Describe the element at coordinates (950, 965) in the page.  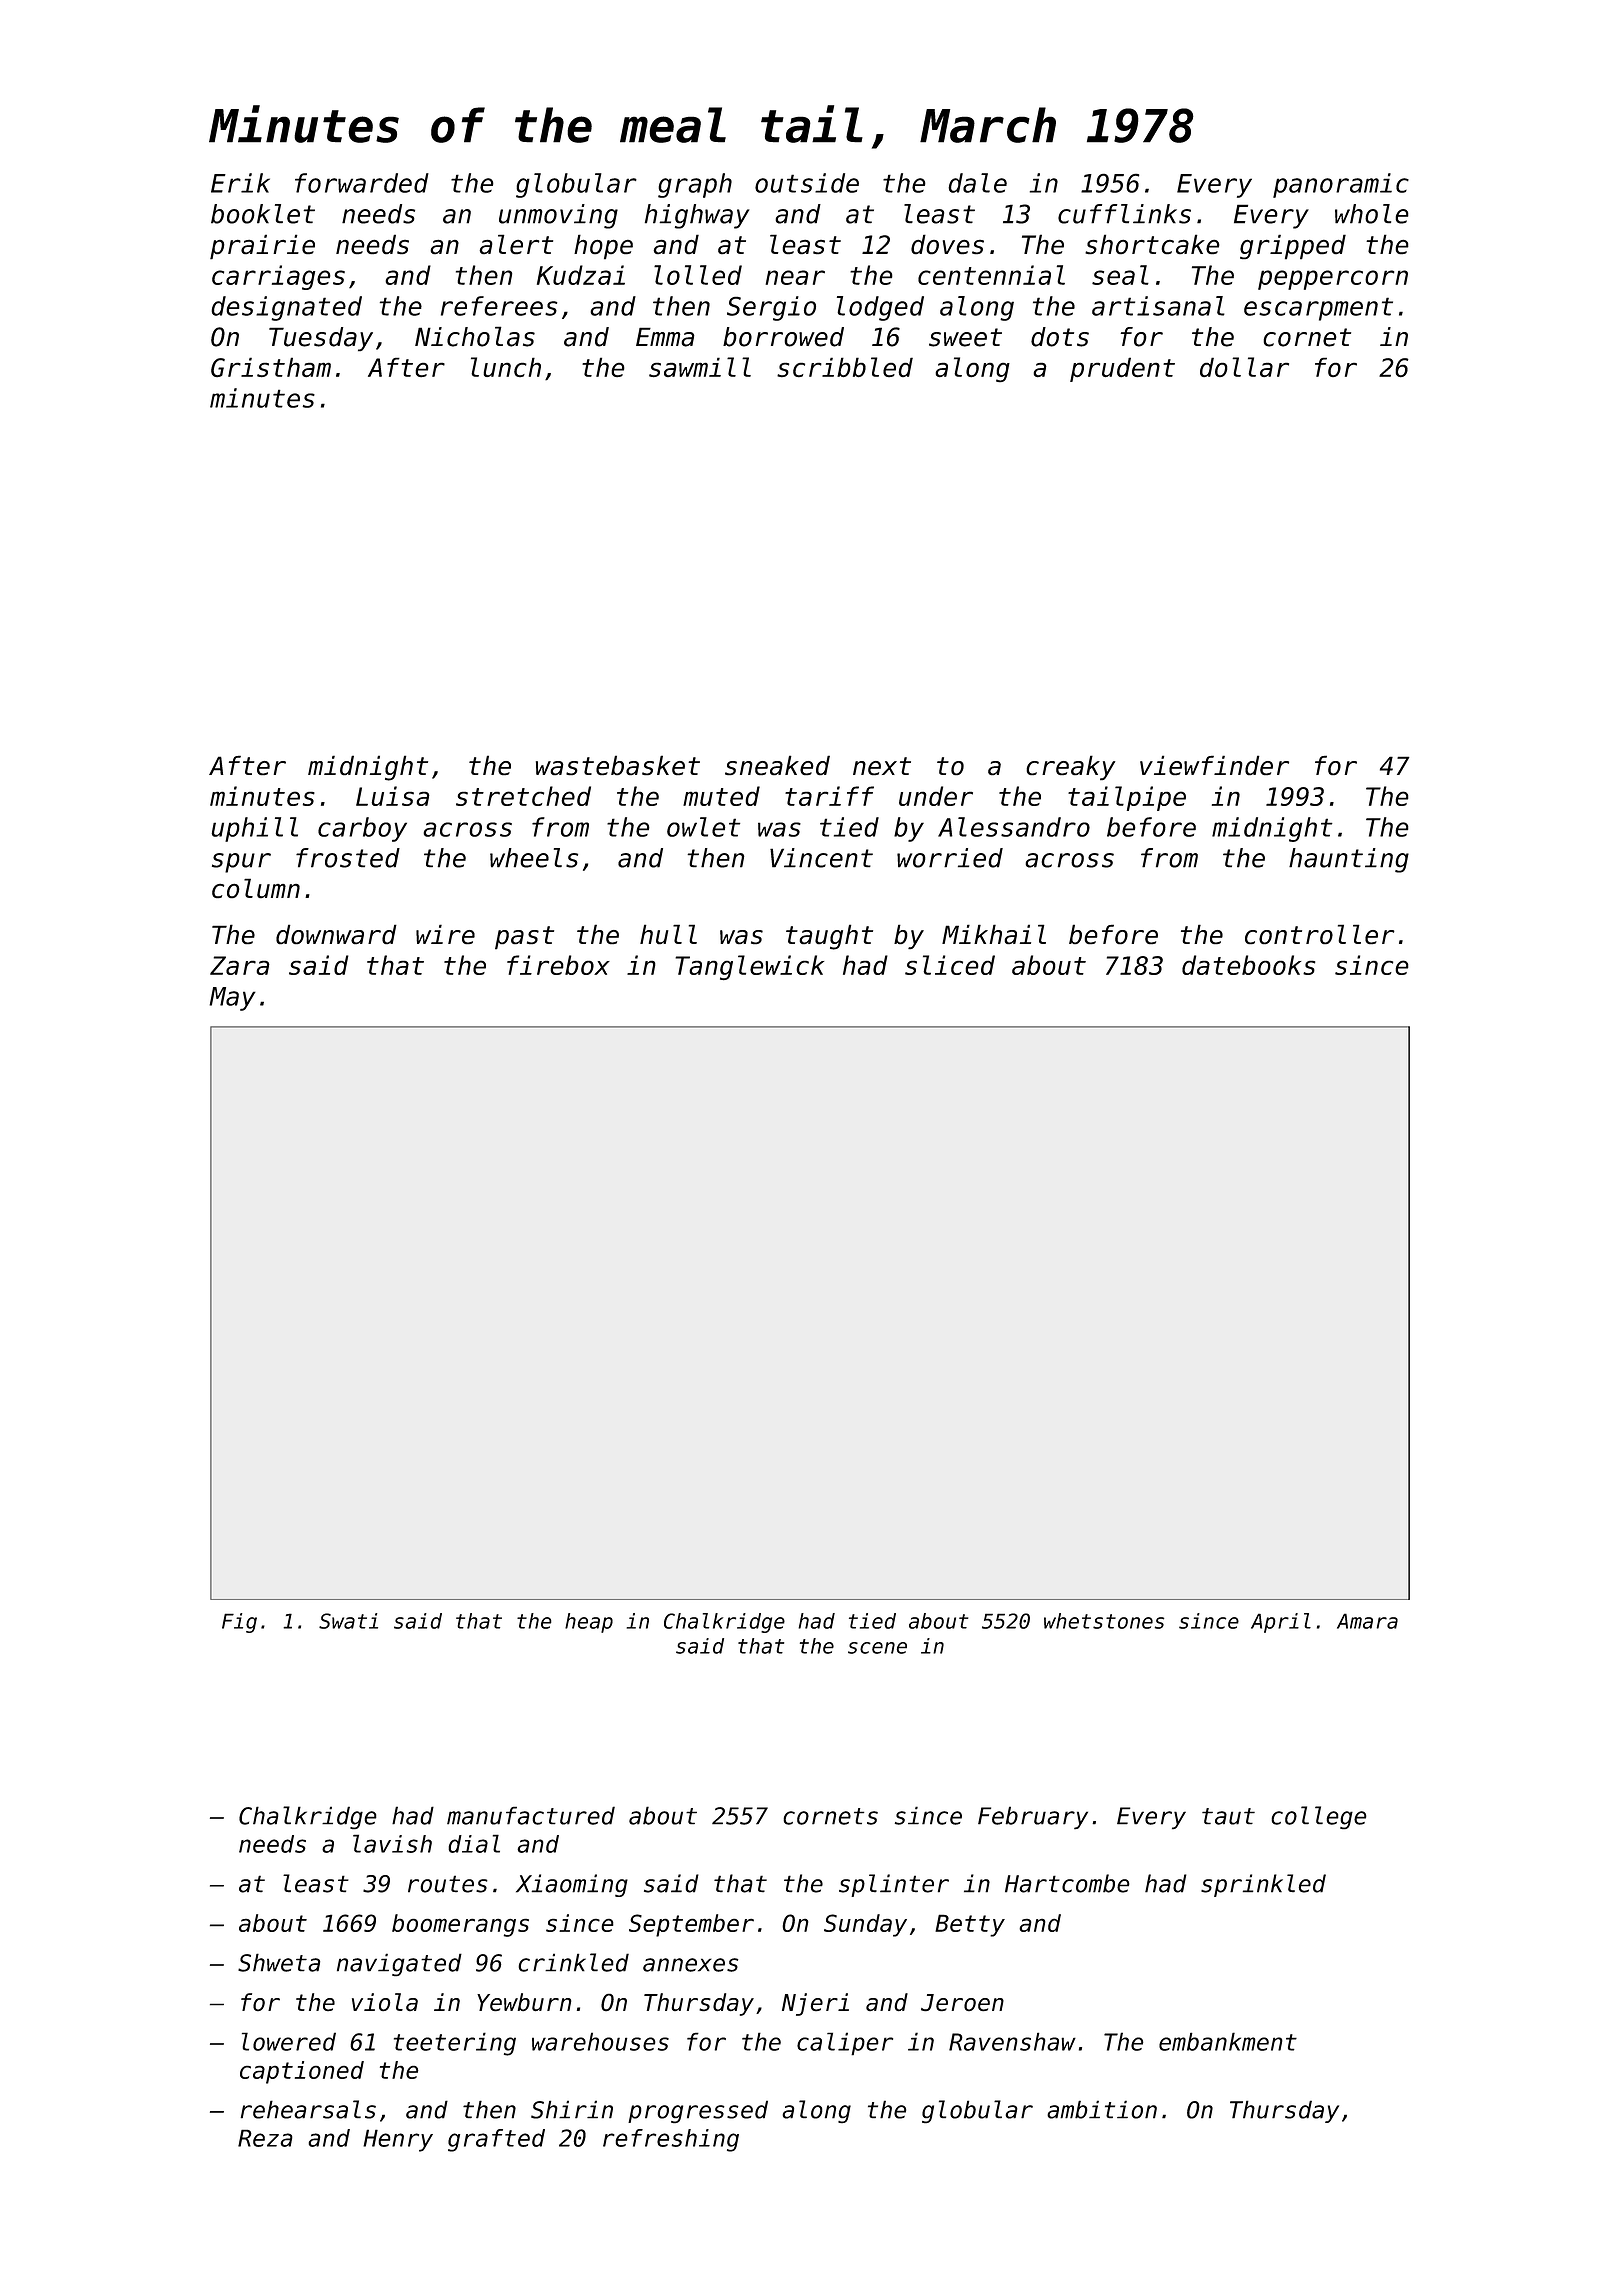
I see `sliced` at that location.
